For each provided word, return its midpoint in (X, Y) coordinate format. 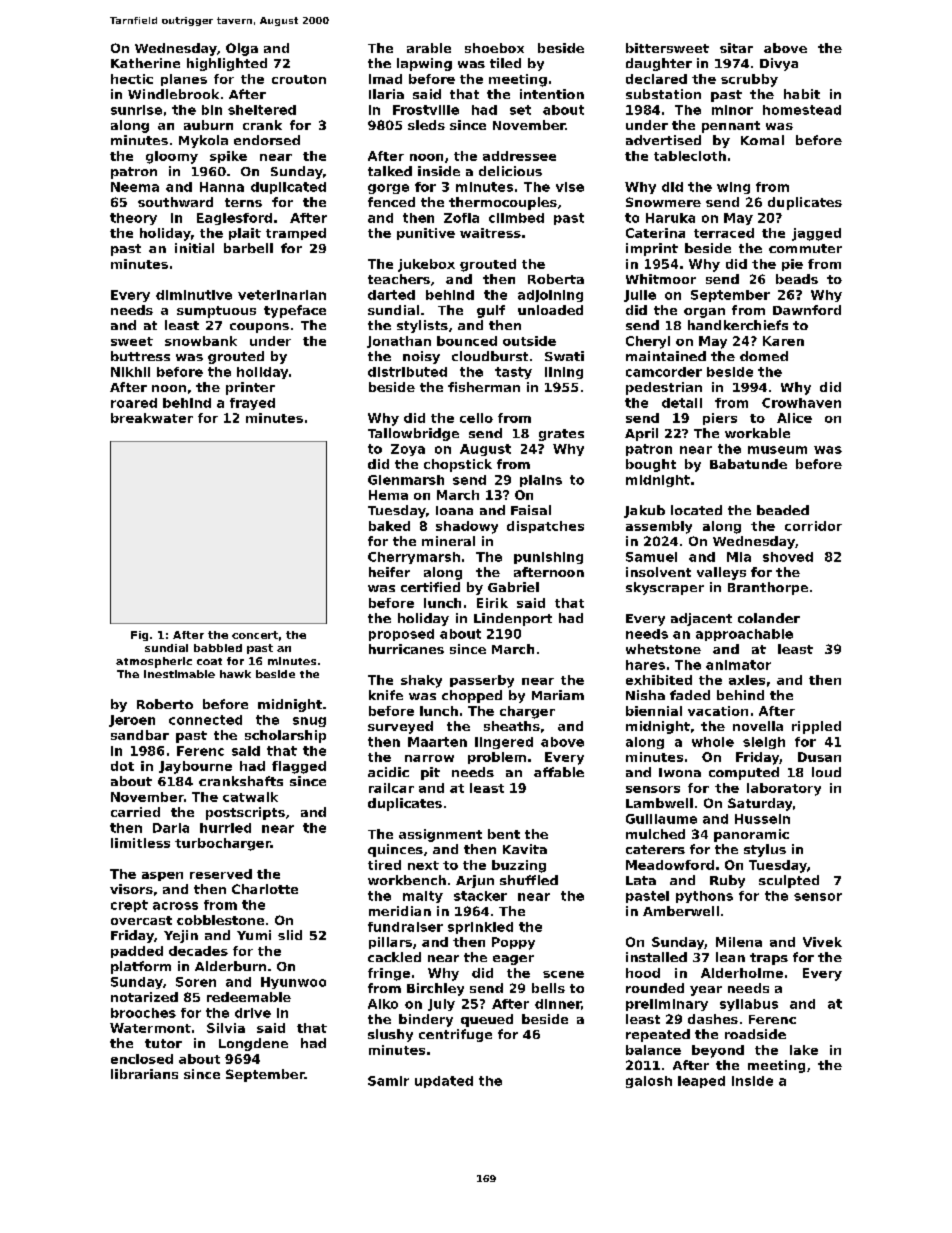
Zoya (408, 450)
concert (255, 635)
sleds (426, 125)
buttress (140, 356)
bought (651, 465)
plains (541, 481)
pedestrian (664, 388)
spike (228, 157)
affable (559, 772)
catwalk (250, 797)
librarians (144, 1074)
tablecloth (690, 156)
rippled (816, 727)
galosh (649, 1082)
